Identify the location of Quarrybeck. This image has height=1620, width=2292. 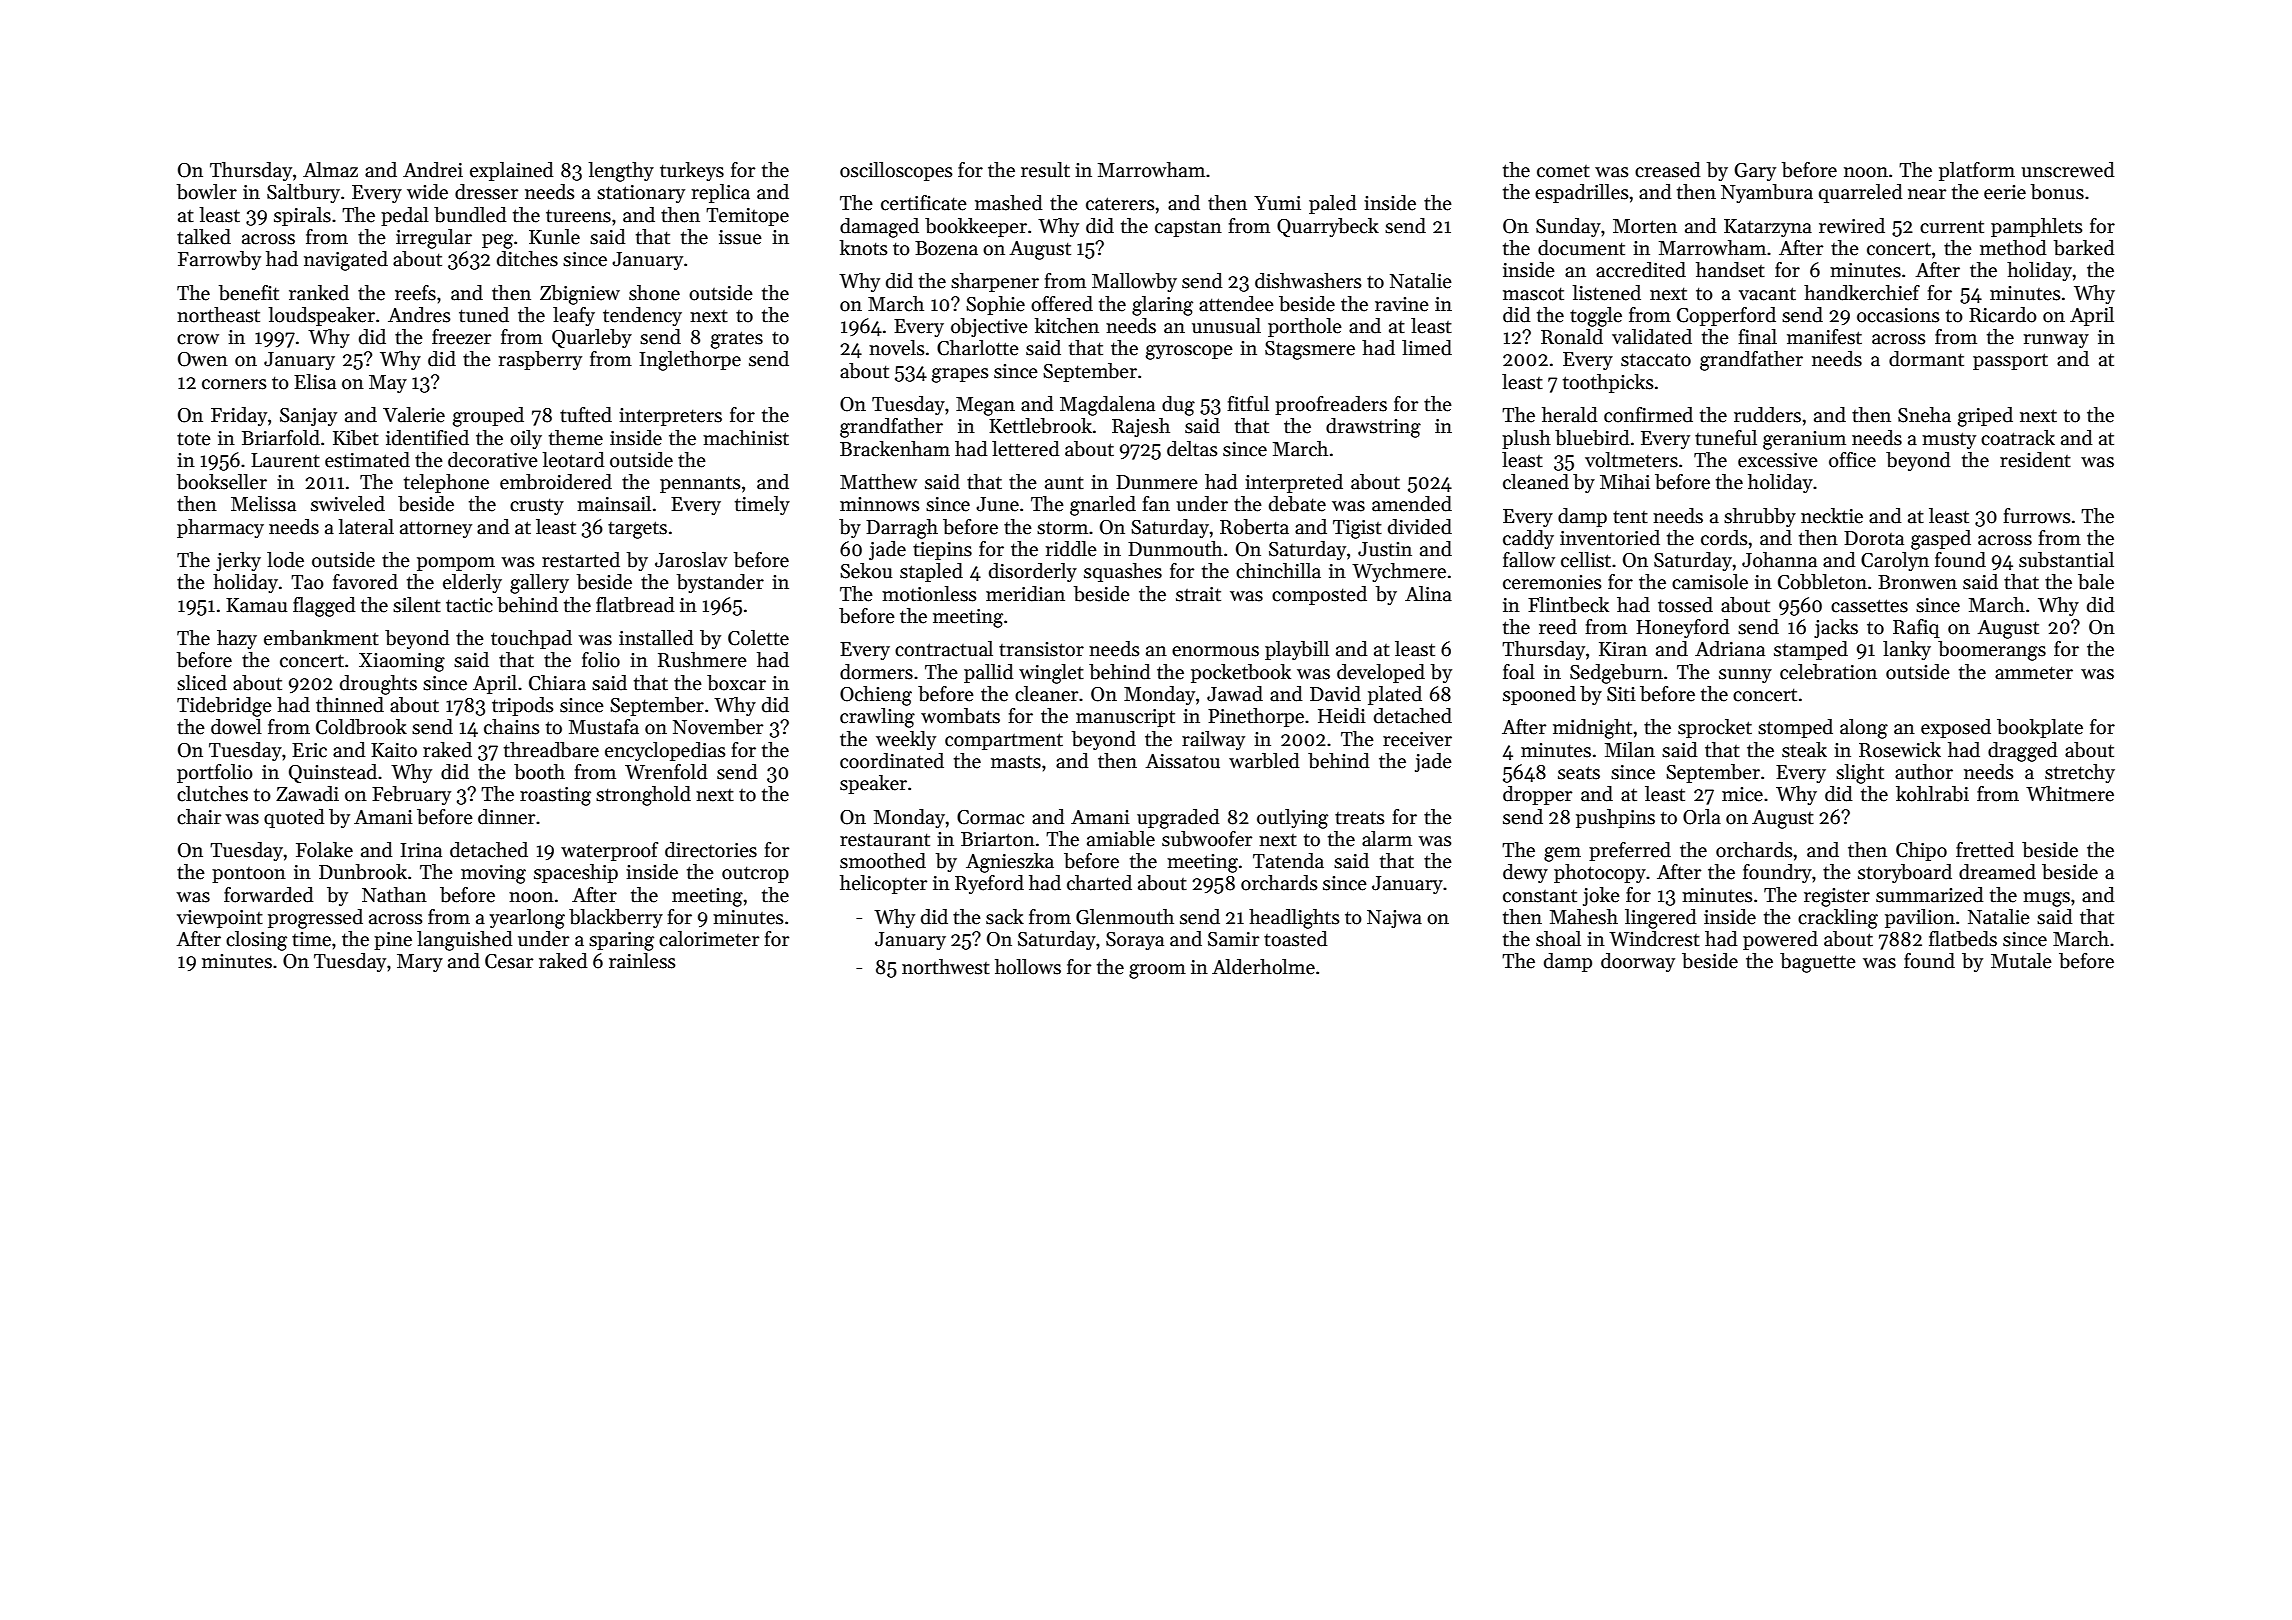
(1328, 227).
